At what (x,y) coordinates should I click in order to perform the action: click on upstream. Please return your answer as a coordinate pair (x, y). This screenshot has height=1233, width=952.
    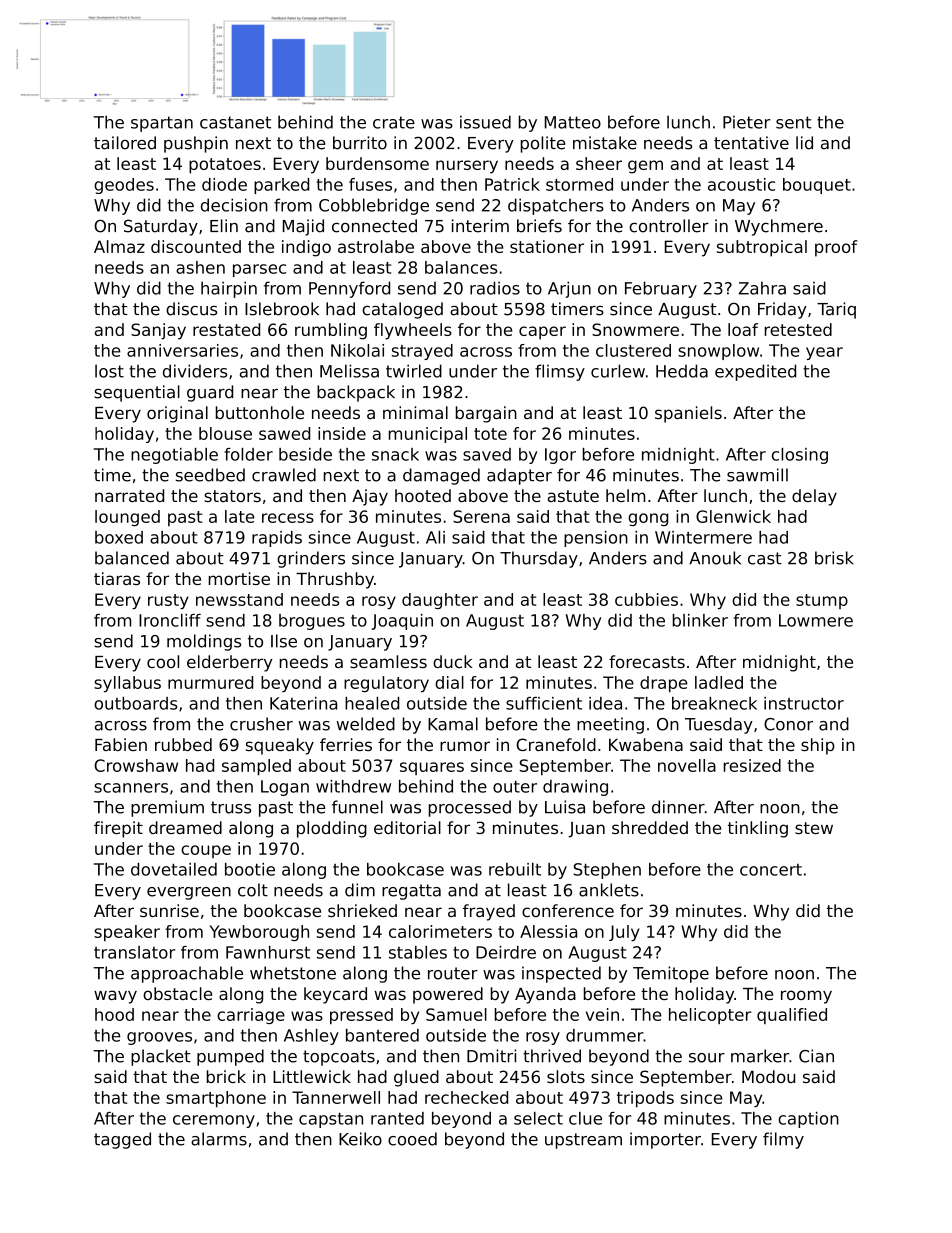
    Looking at the image, I should click on (583, 1141).
